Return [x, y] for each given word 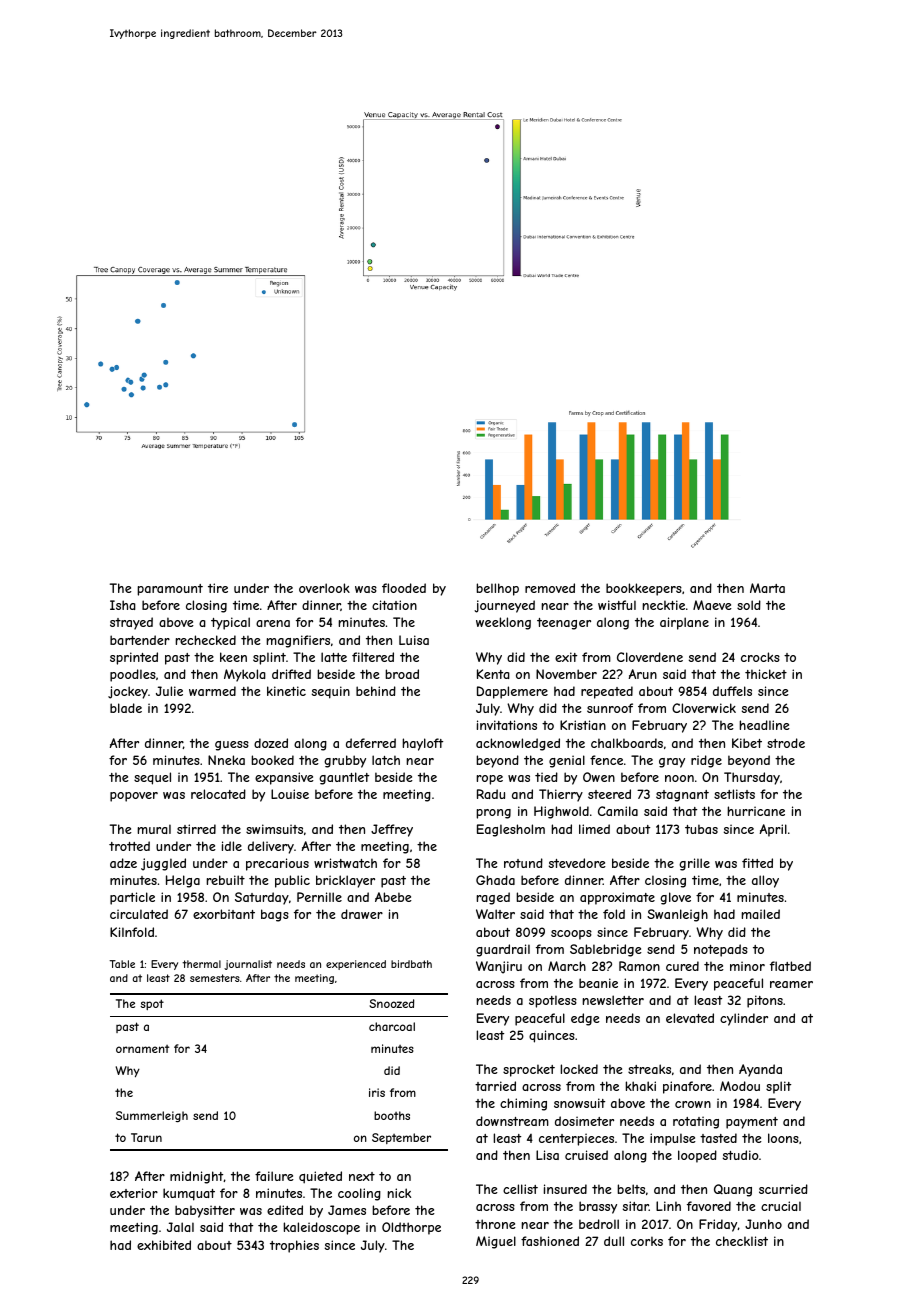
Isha [123, 605]
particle [132, 898]
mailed [760, 914]
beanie [598, 983]
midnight [197, 1177]
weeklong [503, 623]
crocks [760, 657]
